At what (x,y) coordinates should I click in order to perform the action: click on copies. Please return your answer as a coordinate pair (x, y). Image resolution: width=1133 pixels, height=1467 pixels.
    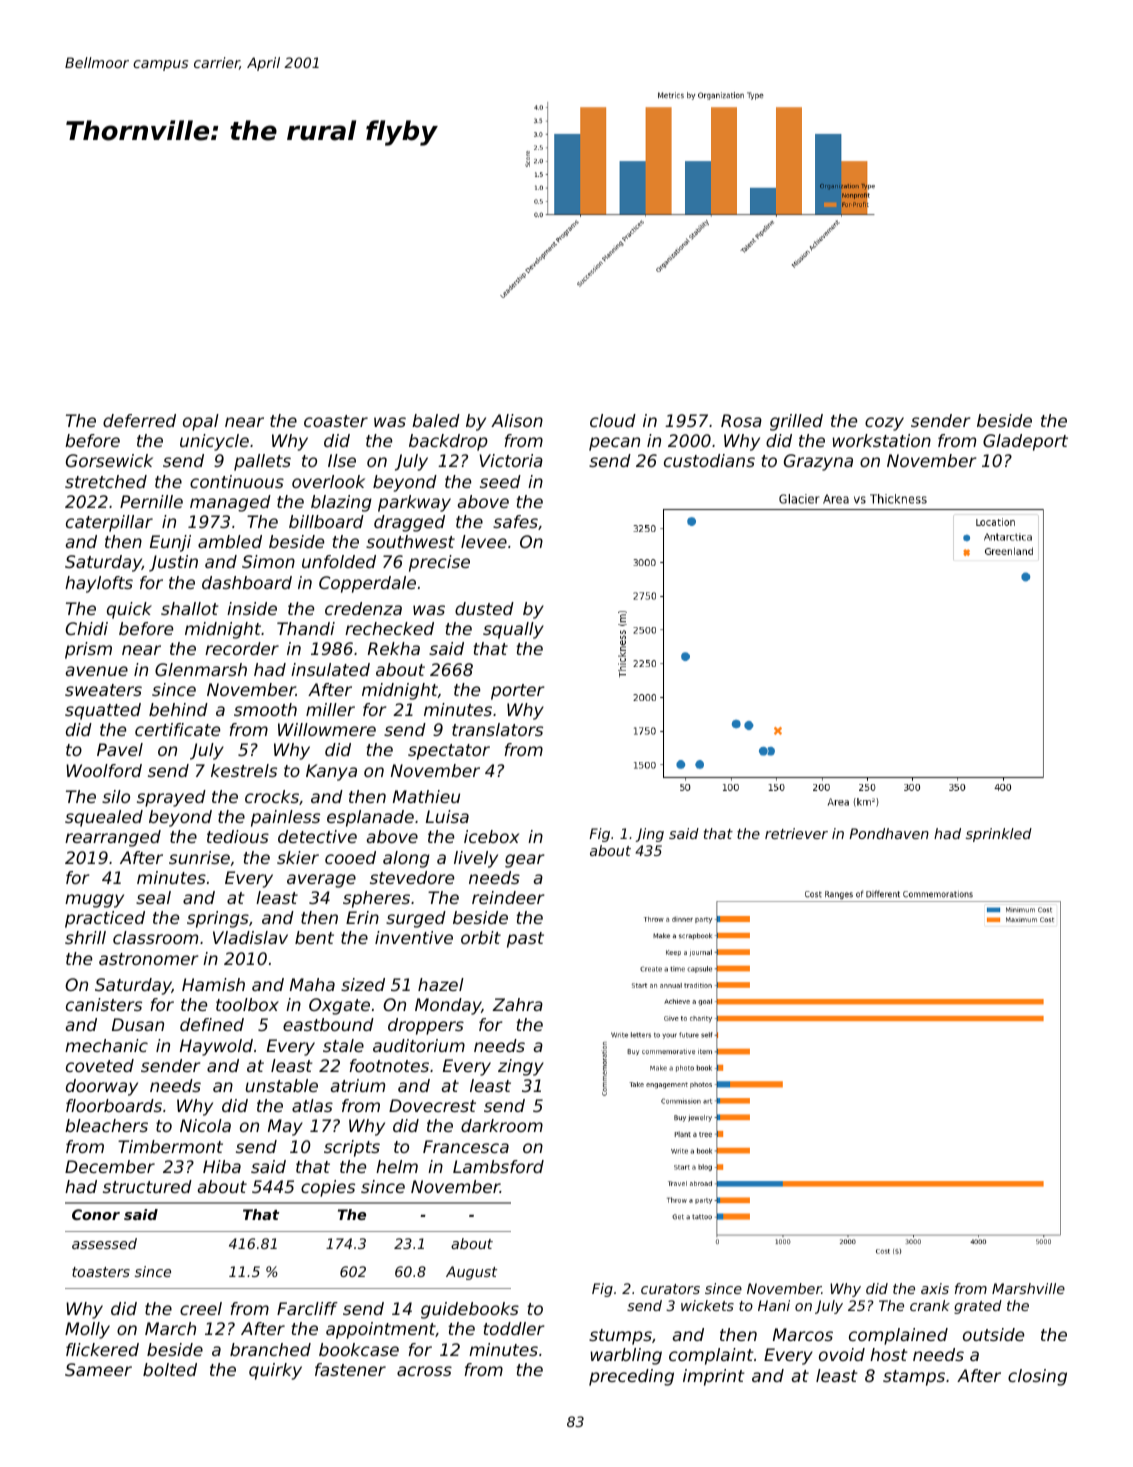
    Looking at the image, I should click on (328, 1188).
